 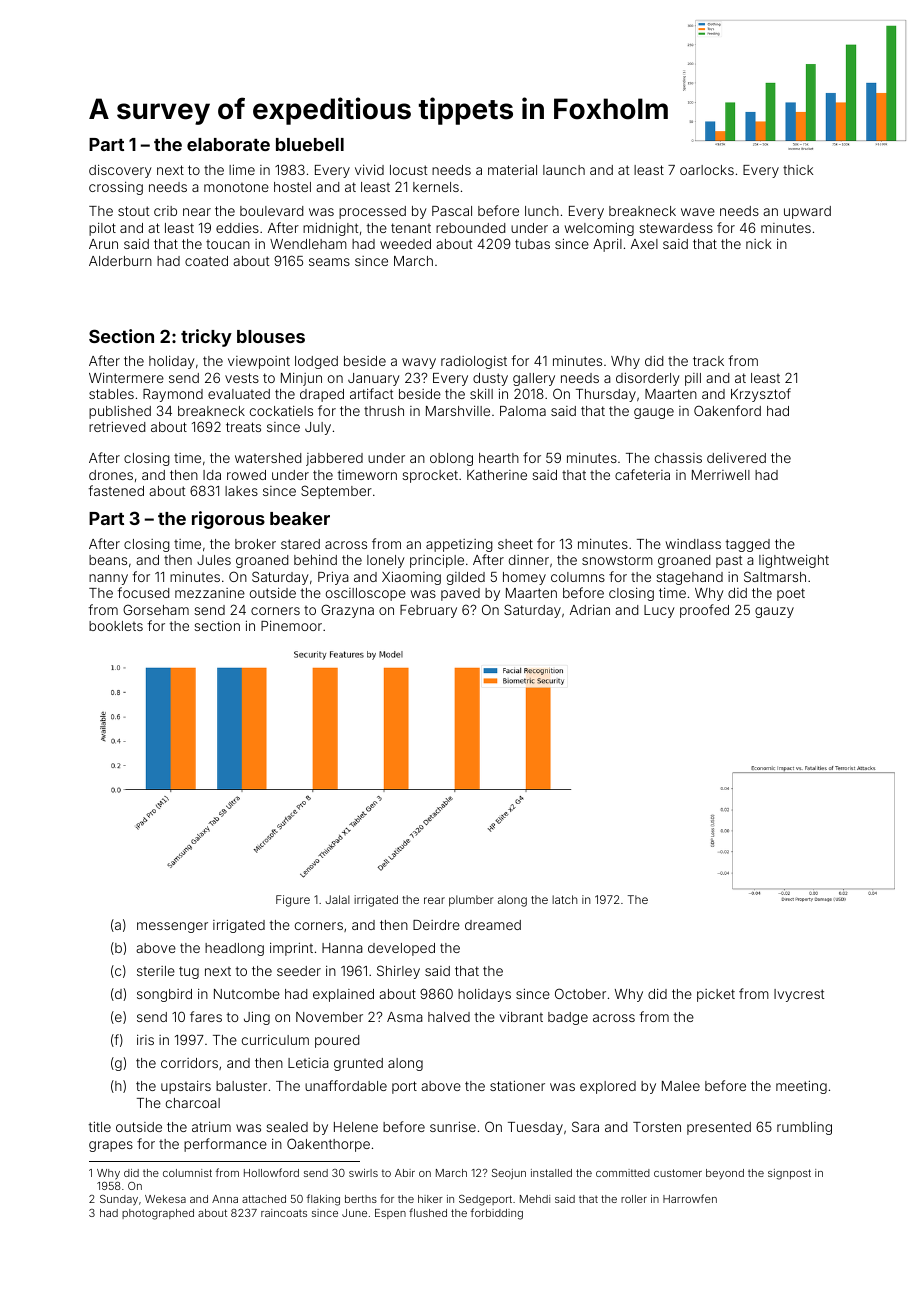 What do you see at coordinates (690, 1198) in the screenshot?
I see `Harrowfen` at bounding box center [690, 1198].
